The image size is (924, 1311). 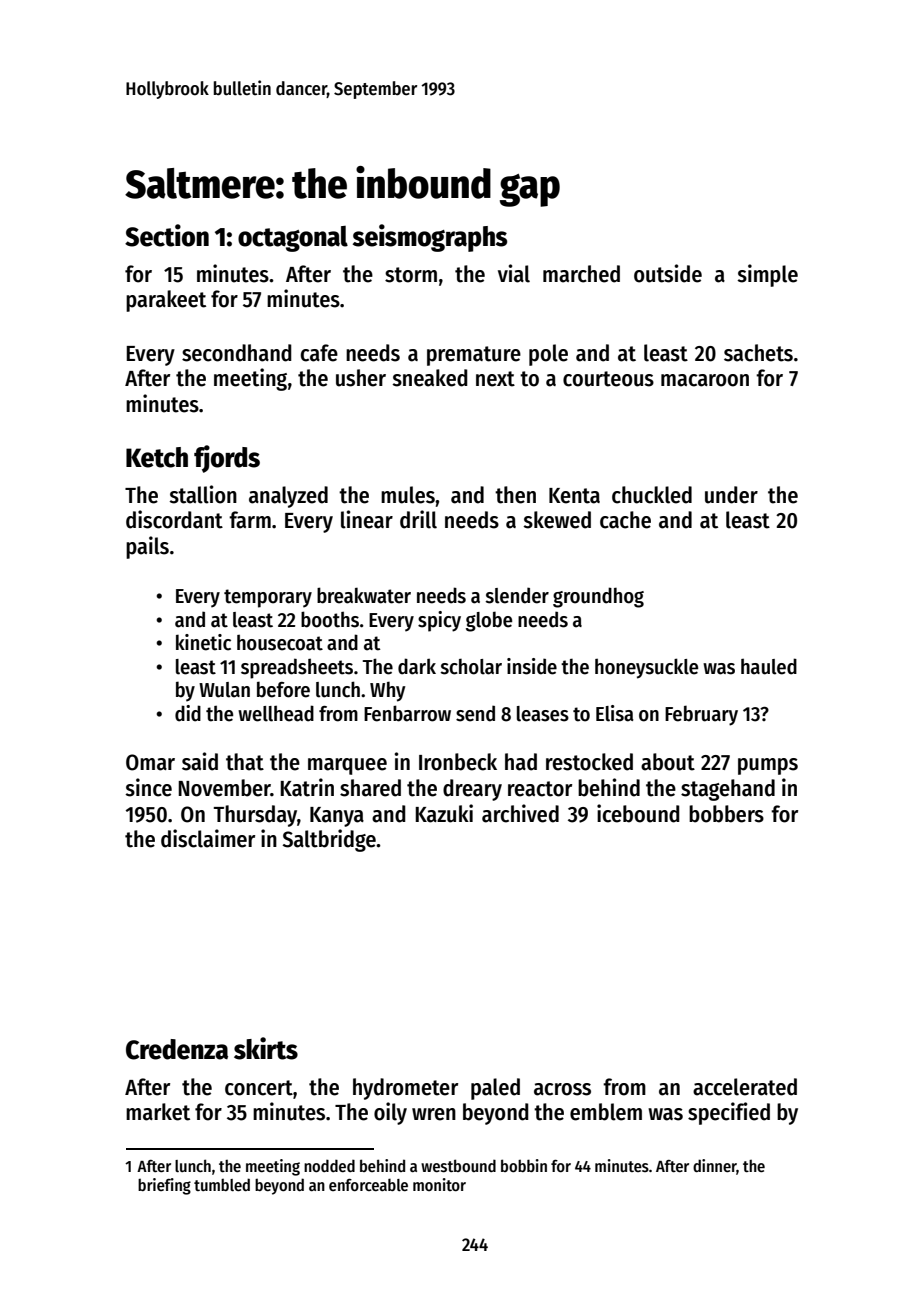 What do you see at coordinates (514, 273) in the page?
I see `vial` at bounding box center [514, 273].
